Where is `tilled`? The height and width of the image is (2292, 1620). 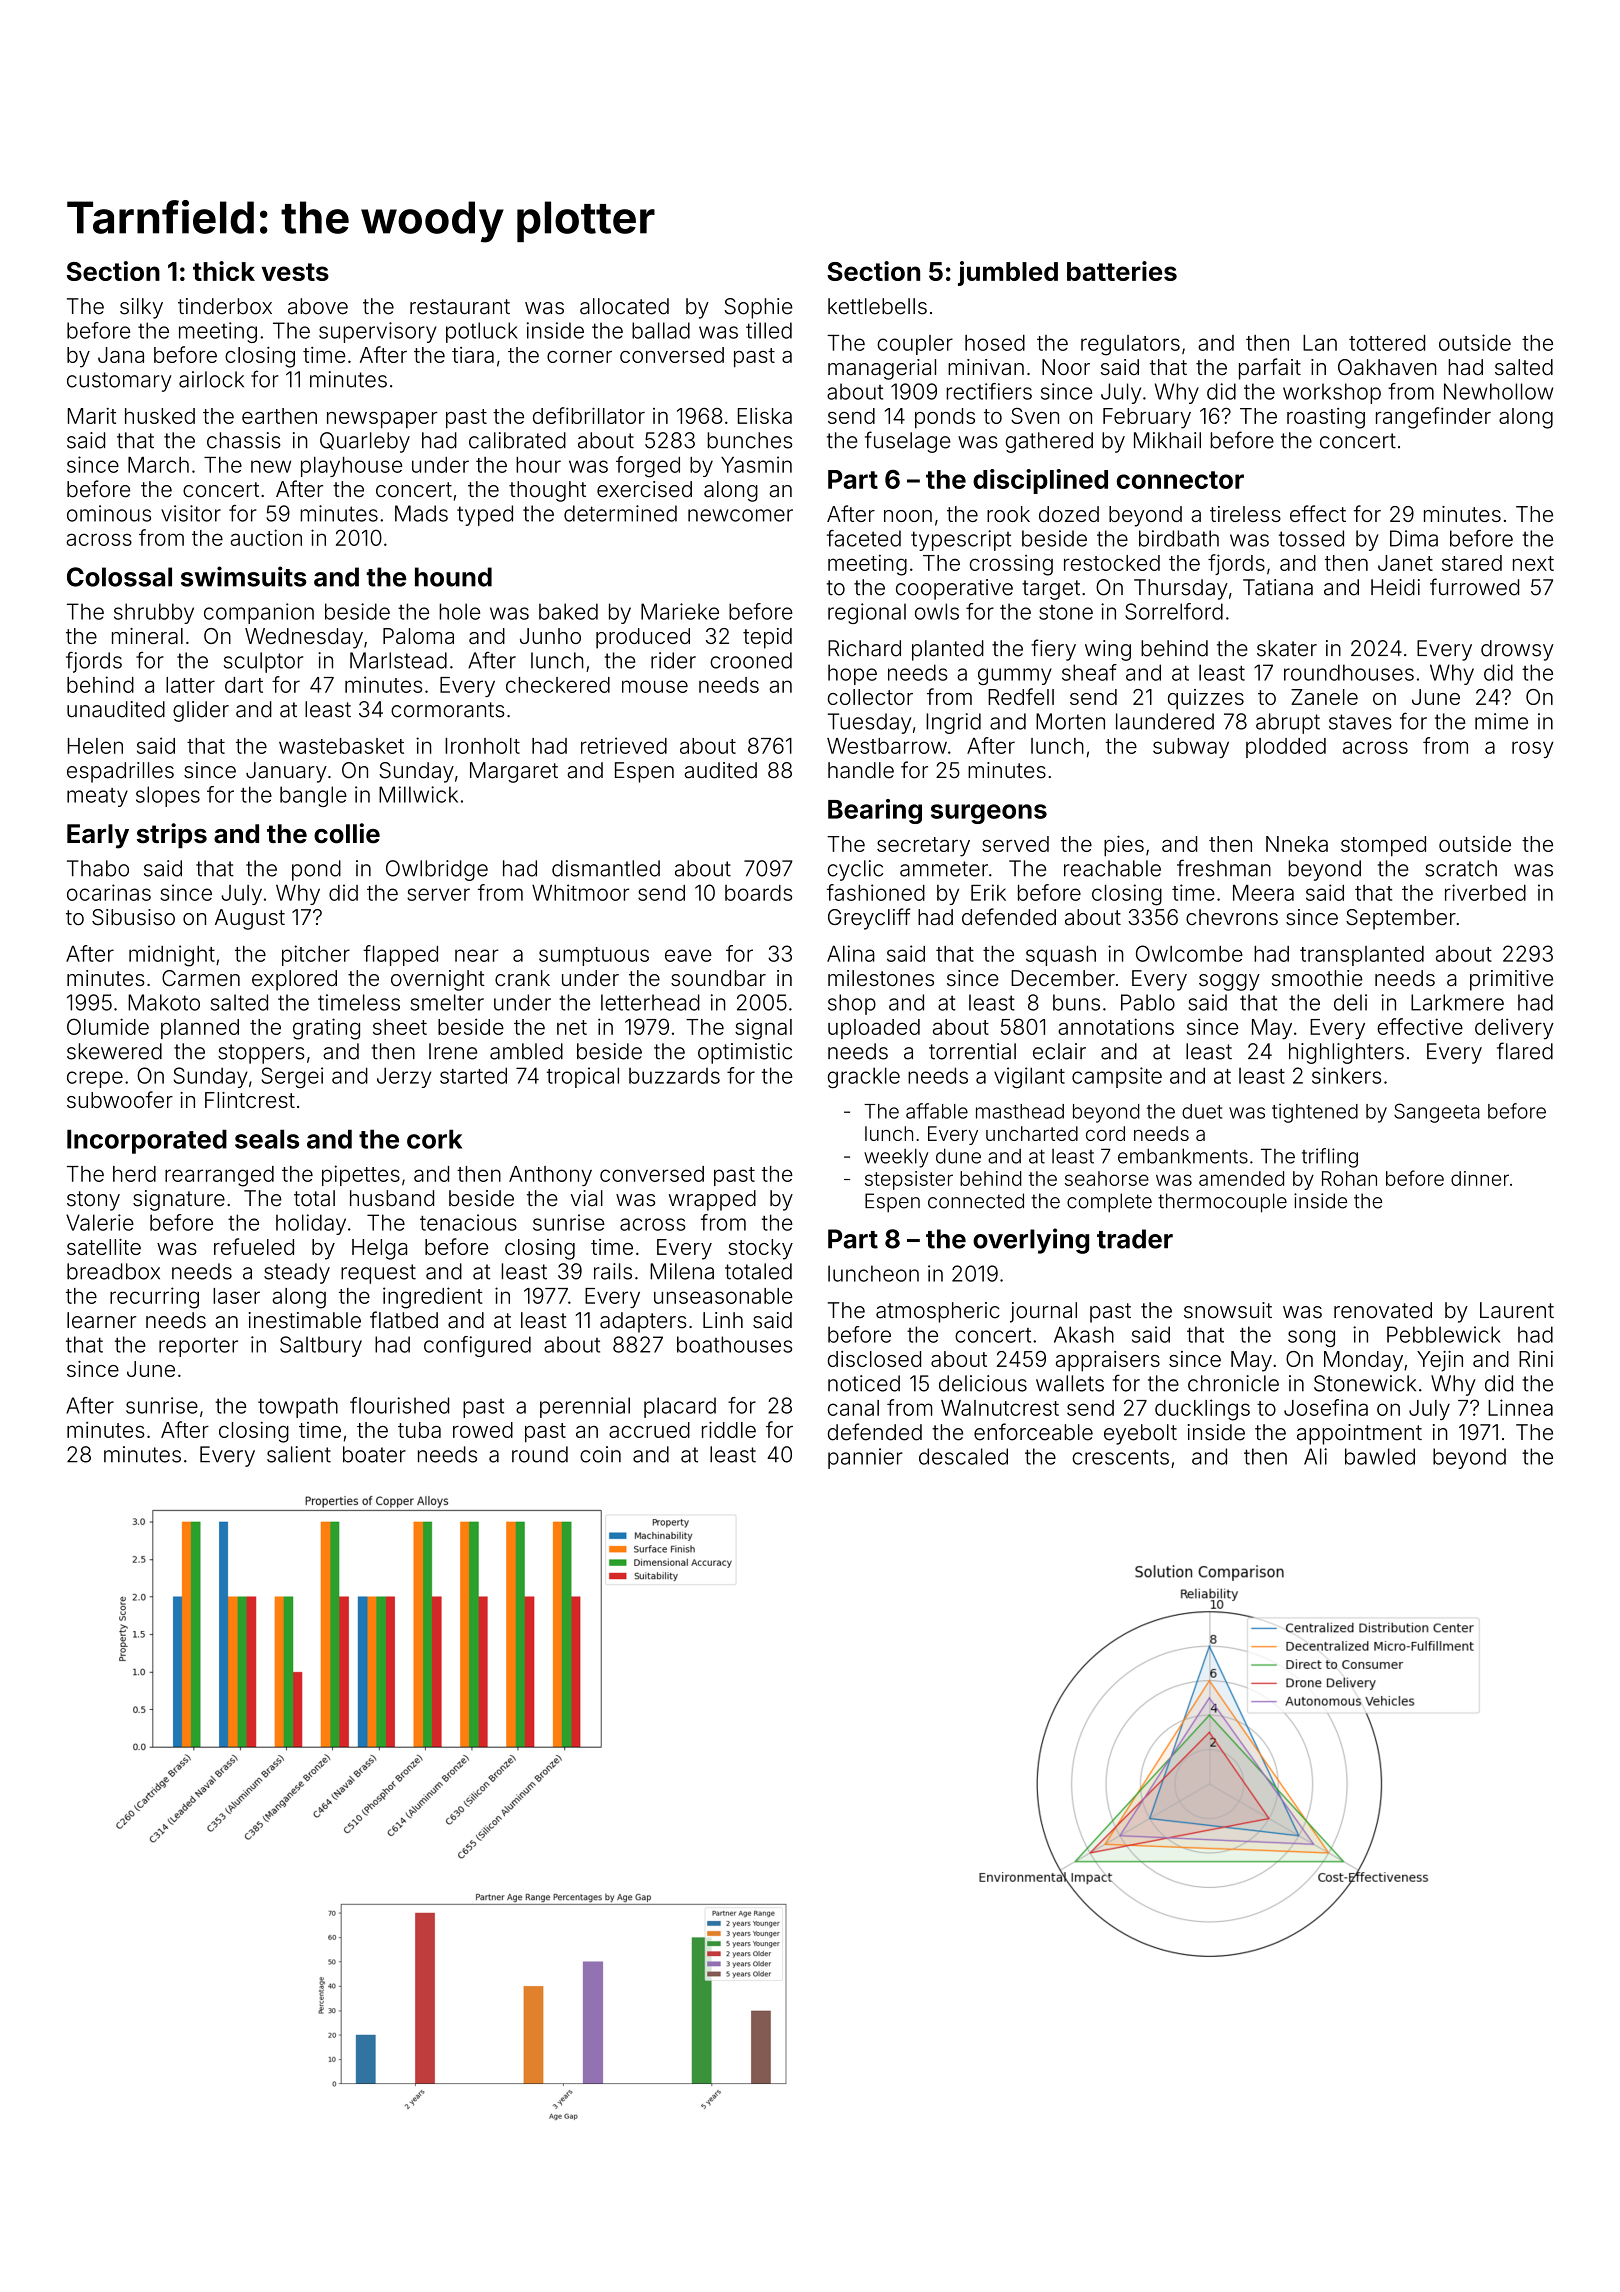
tilled is located at coordinates (769, 330).
